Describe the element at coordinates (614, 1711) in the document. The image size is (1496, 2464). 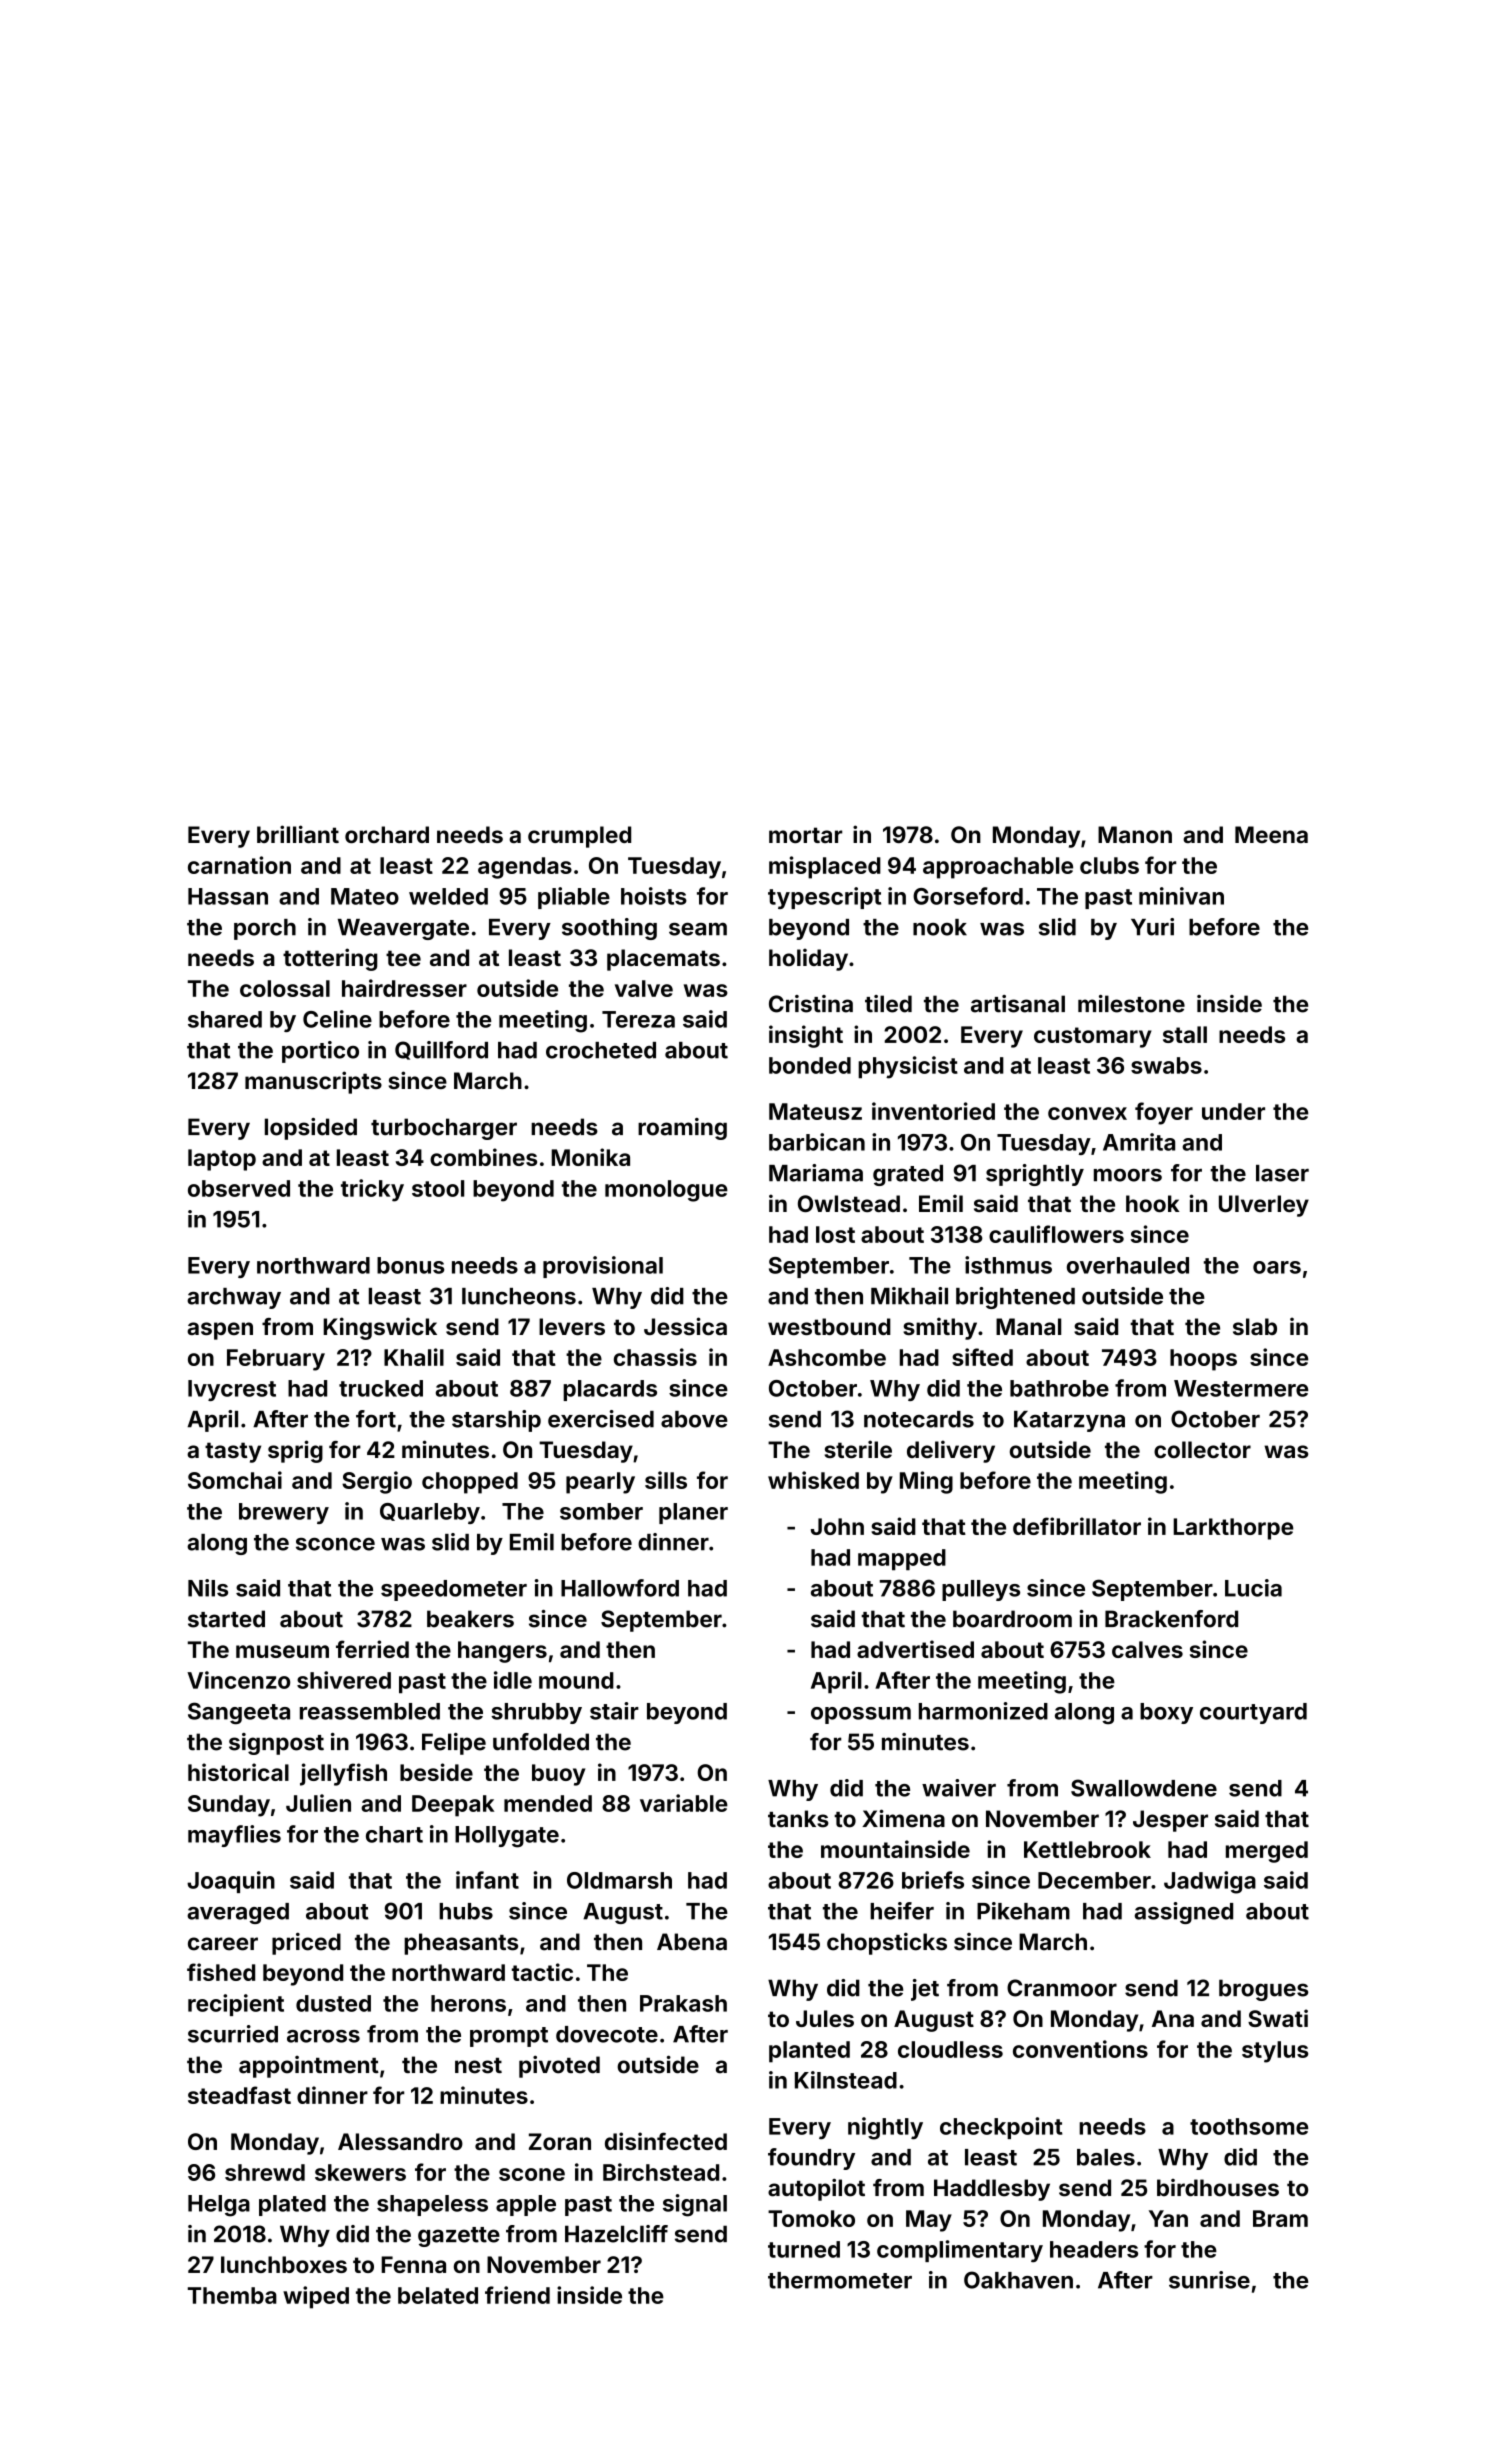
I see `stair` at that location.
